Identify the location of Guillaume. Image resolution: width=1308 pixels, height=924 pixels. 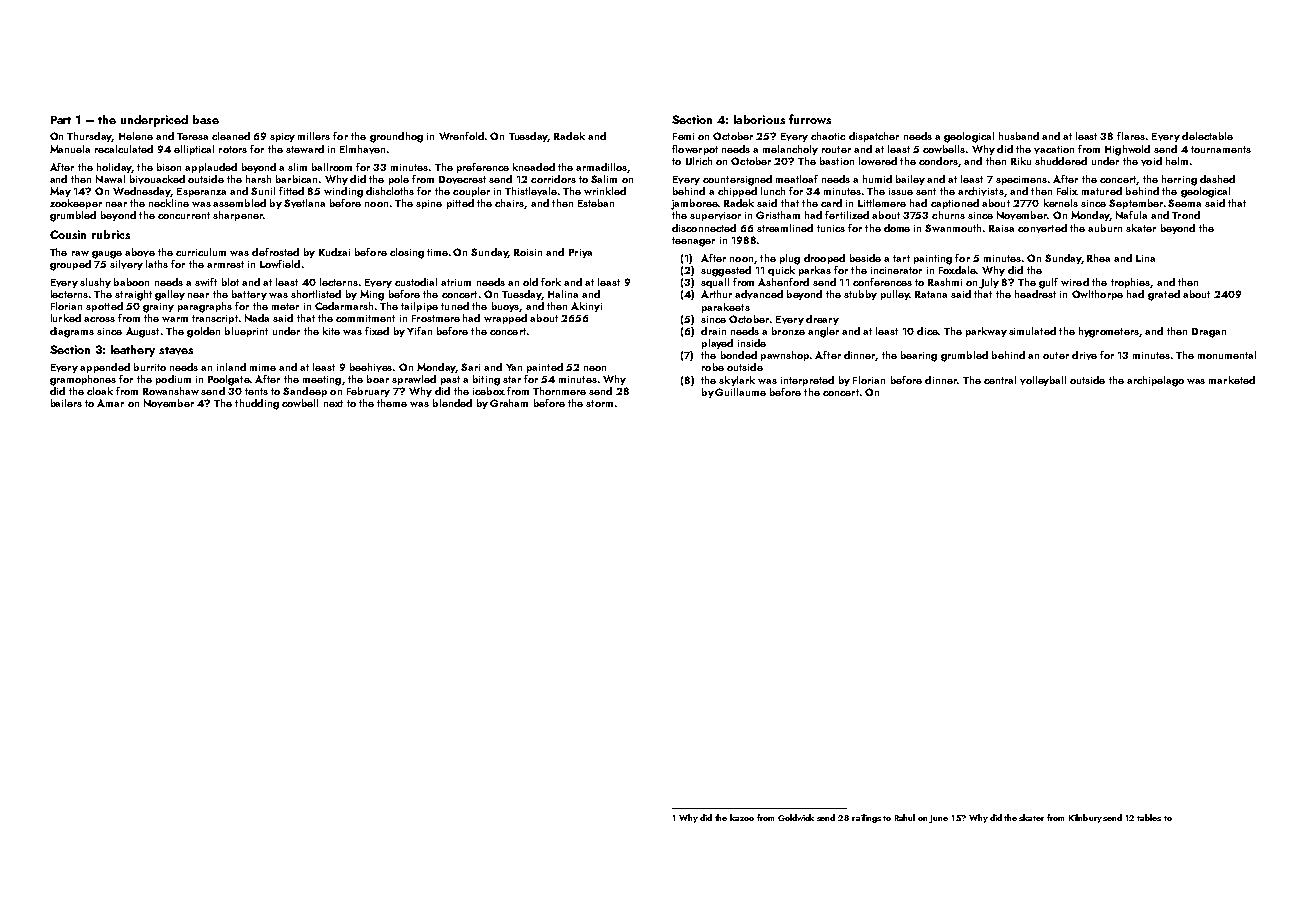
(740, 392).
